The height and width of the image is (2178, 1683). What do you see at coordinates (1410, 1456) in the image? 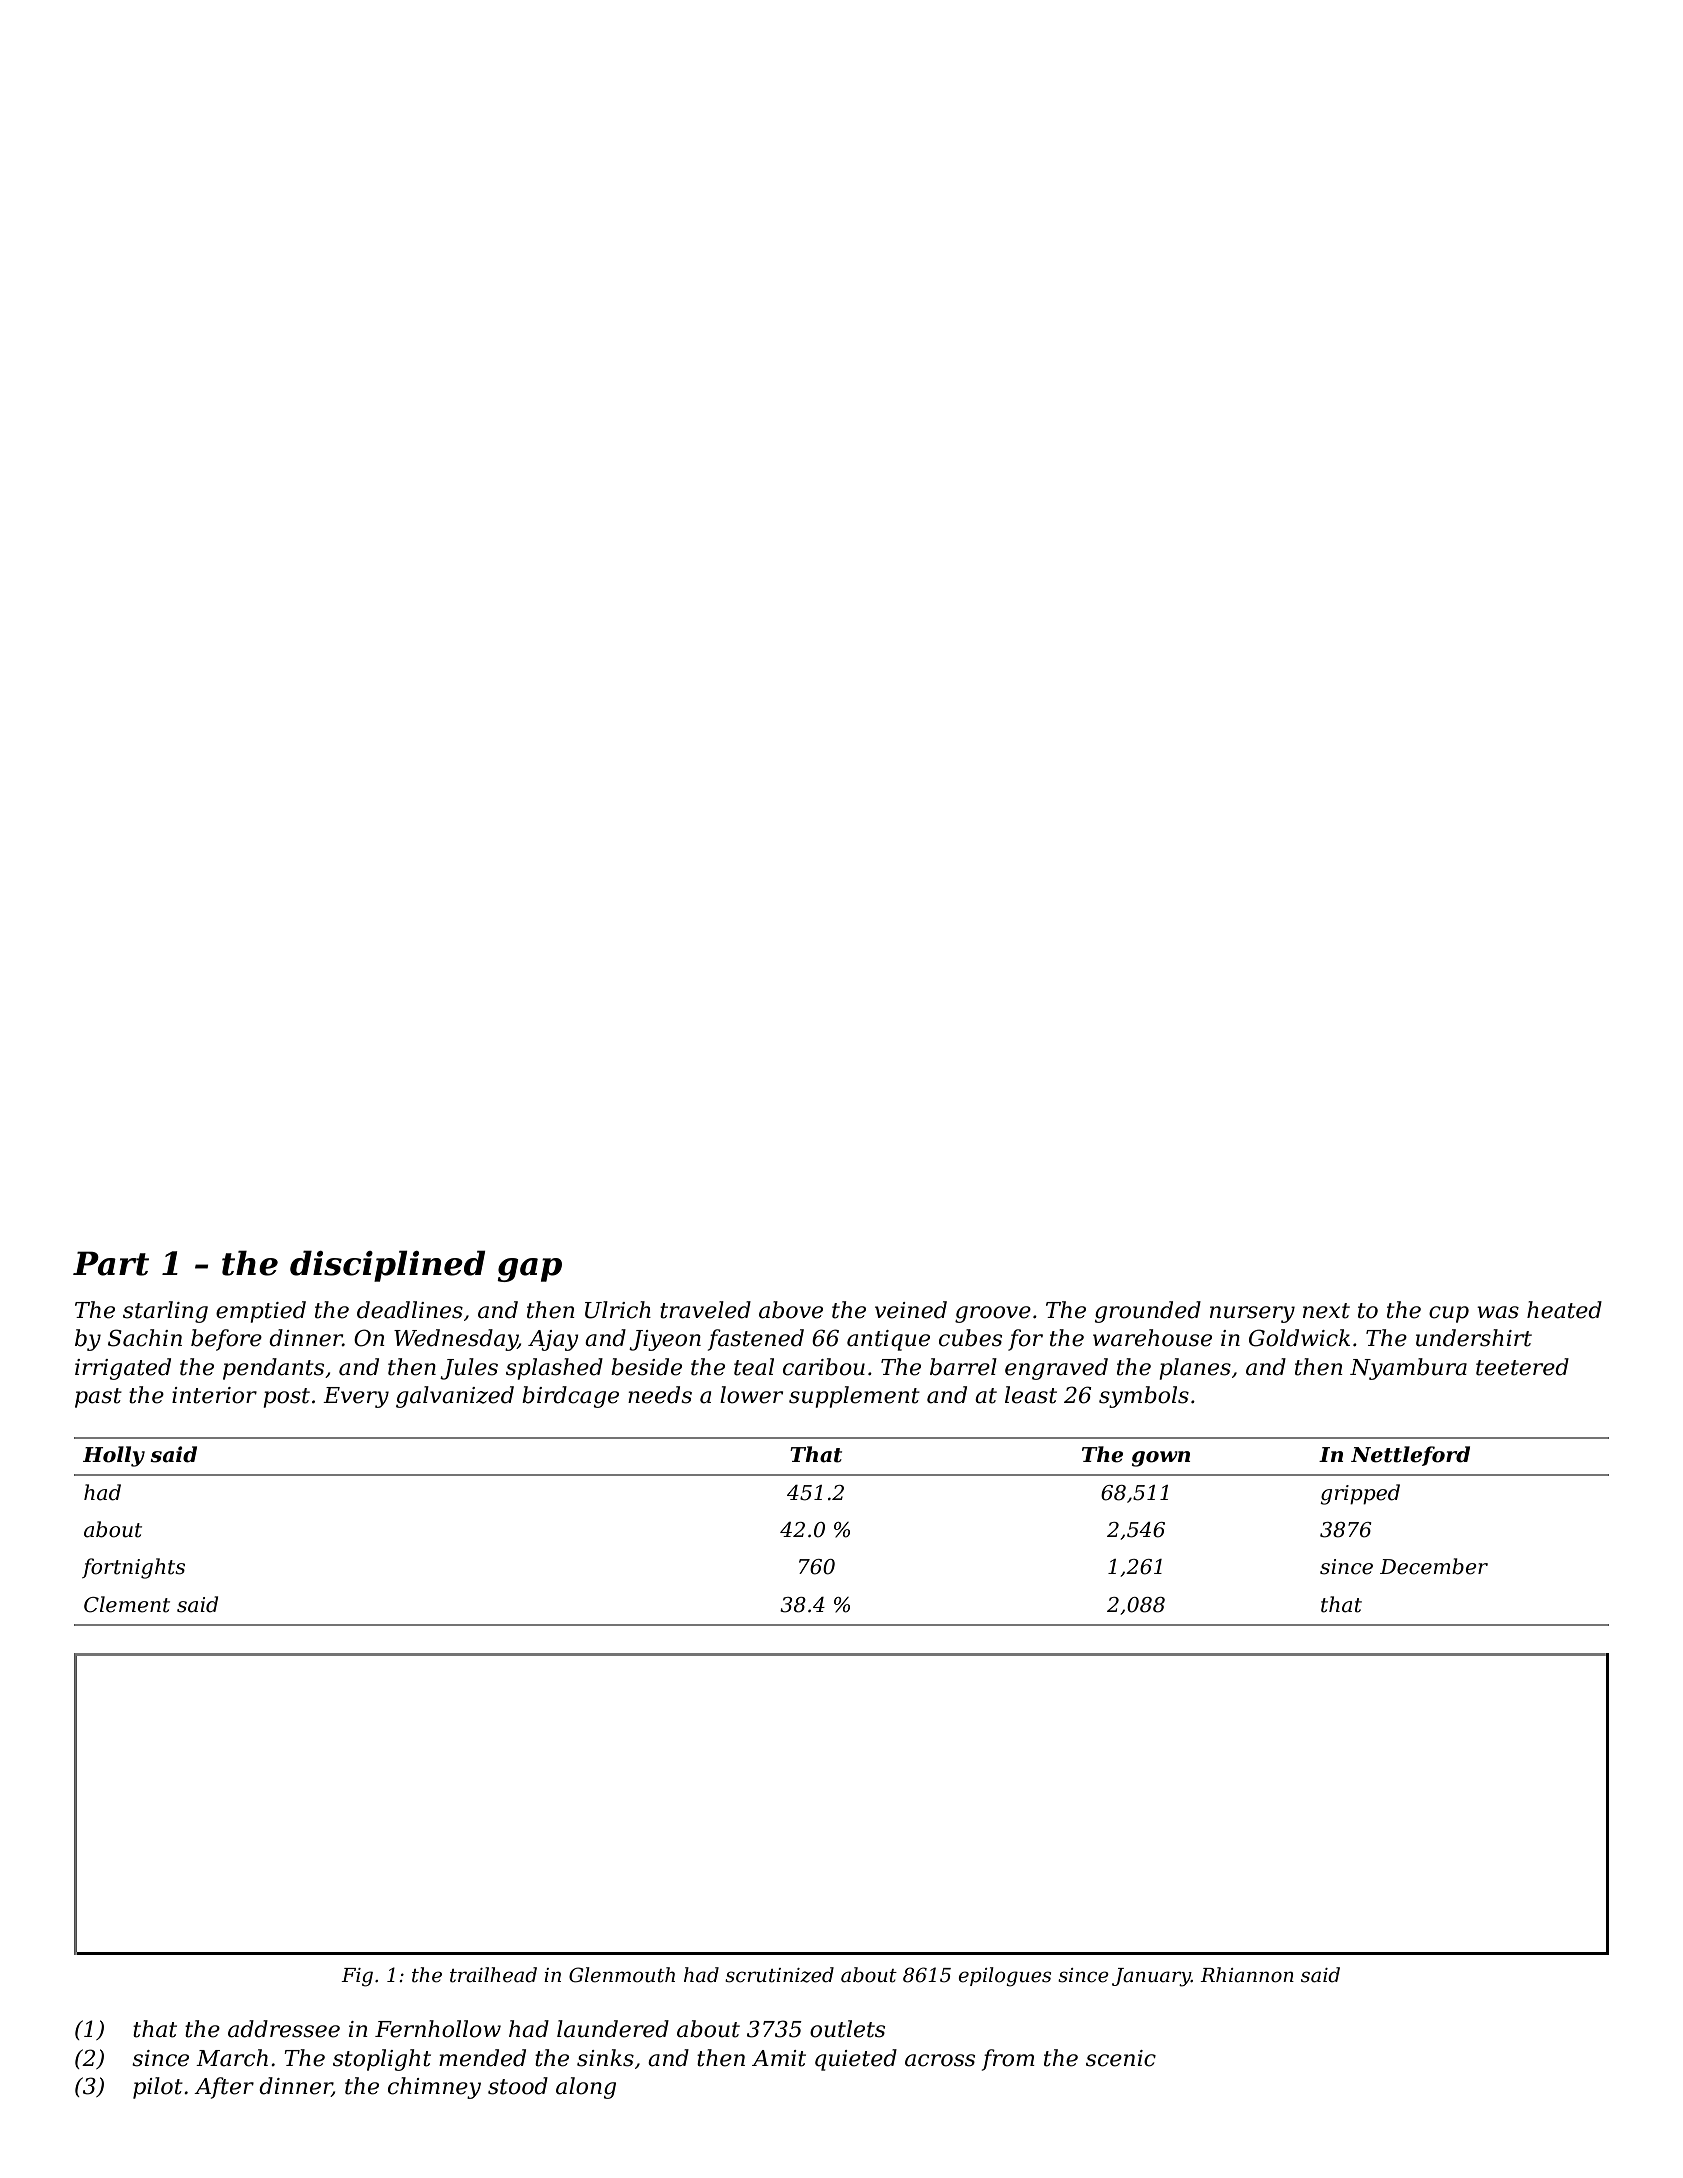
I see `Nettleford` at bounding box center [1410, 1456].
